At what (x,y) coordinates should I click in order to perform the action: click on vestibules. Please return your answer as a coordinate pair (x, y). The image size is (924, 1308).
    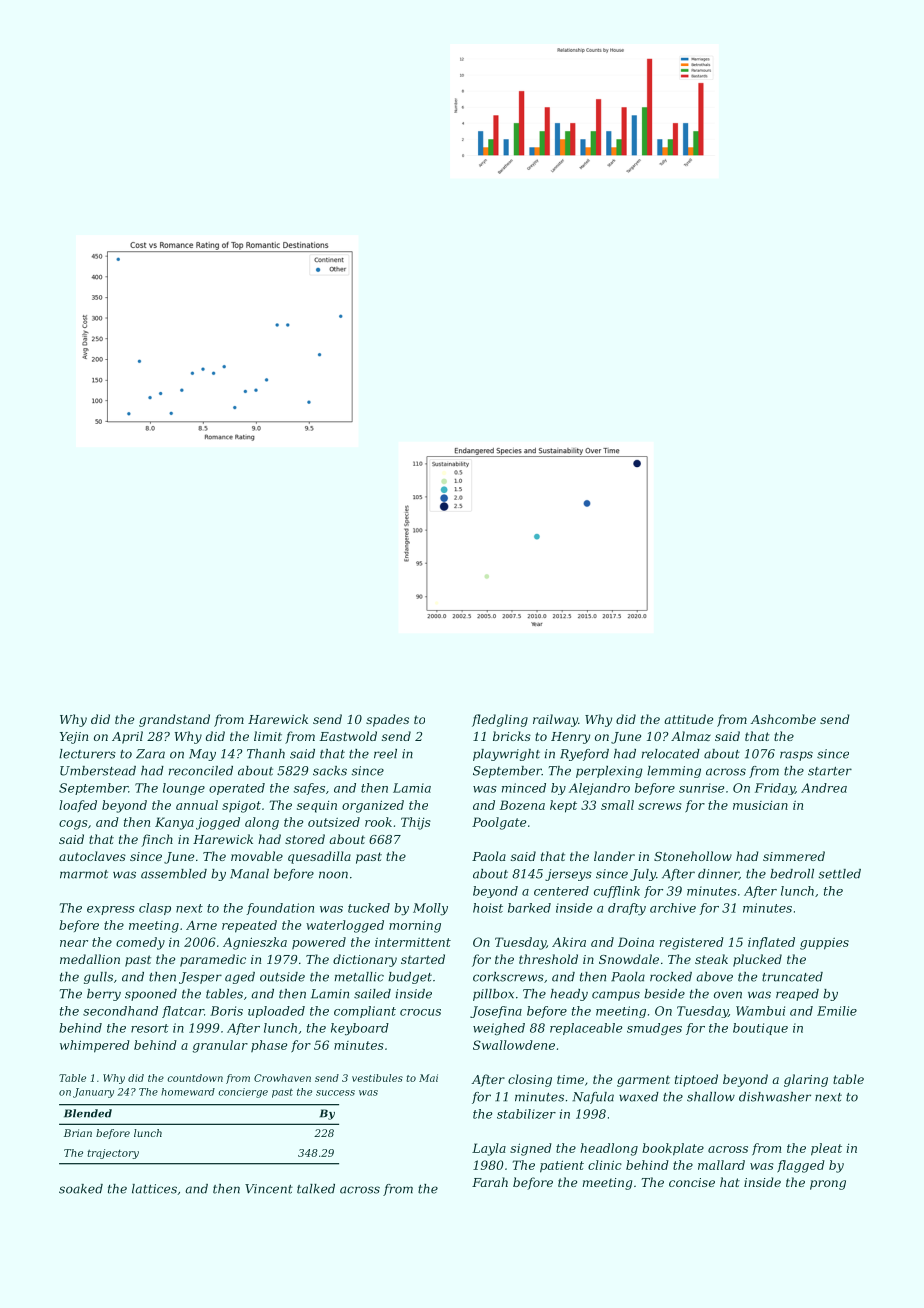
    Looking at the image, I should click on (377, 1078).
